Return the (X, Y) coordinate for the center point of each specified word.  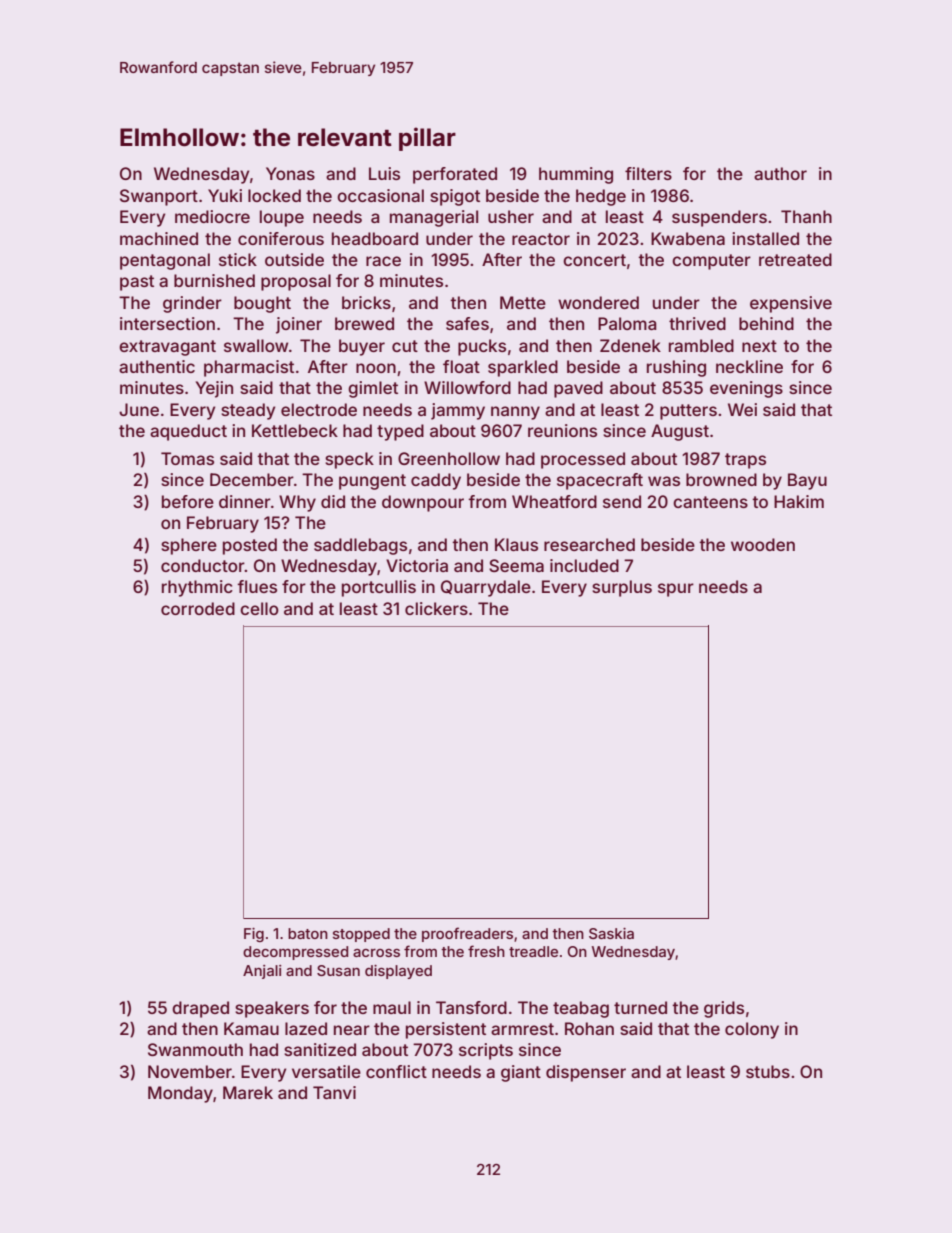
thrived (697, 323)
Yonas (290, 173)
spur (676, 590)
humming (576, 175)
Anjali (262, 972)
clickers (436, 608)
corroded (198, 608)
